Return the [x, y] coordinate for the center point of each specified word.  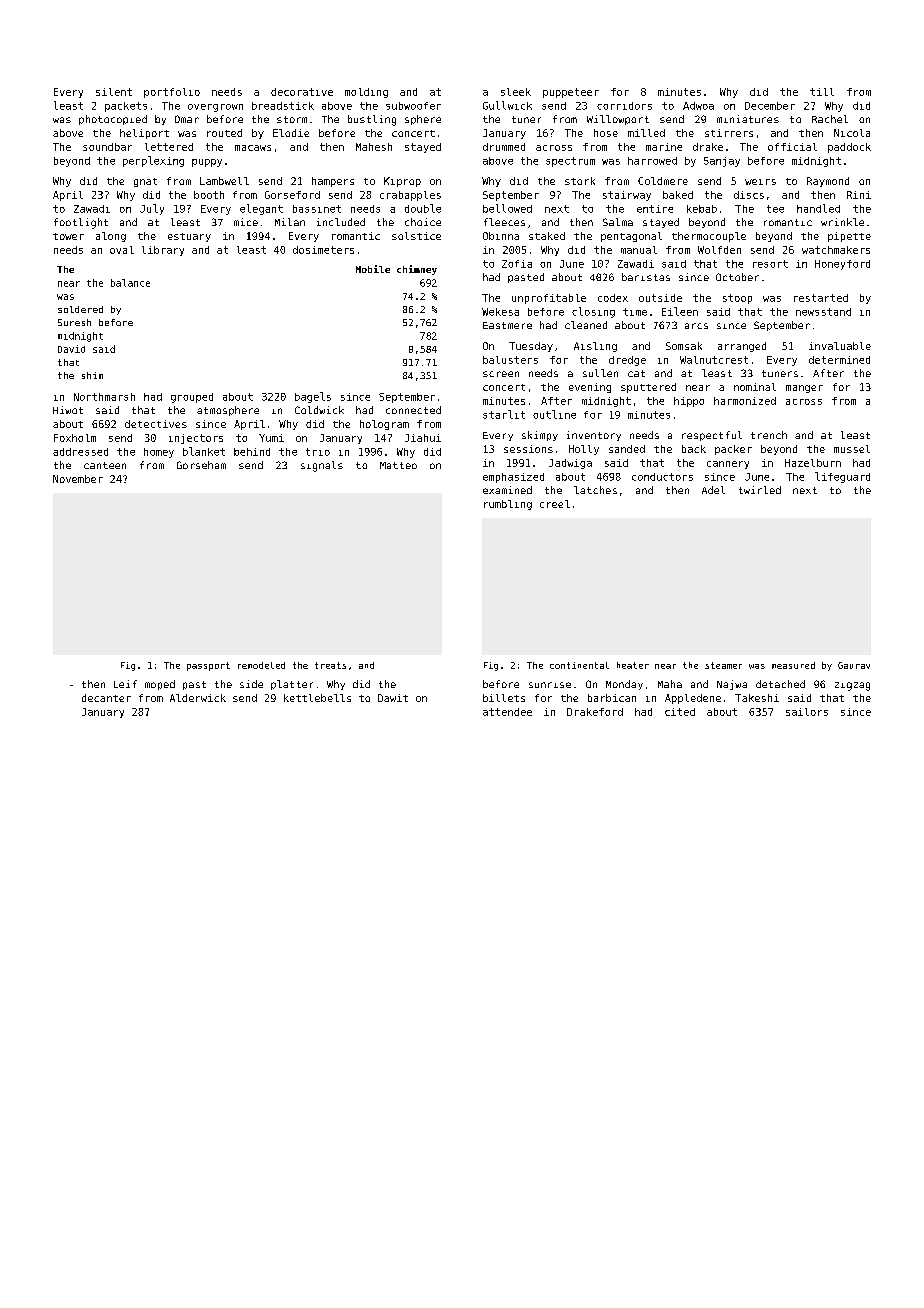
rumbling [508, 505]
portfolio [172, 93]
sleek [516, 92]
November [78, 479]
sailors [807, 712]
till [822, 92]
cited [680, 712]
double [423, 208]
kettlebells [317, 698]
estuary [189, 237]
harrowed [652, 161]
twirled [760, 490]
